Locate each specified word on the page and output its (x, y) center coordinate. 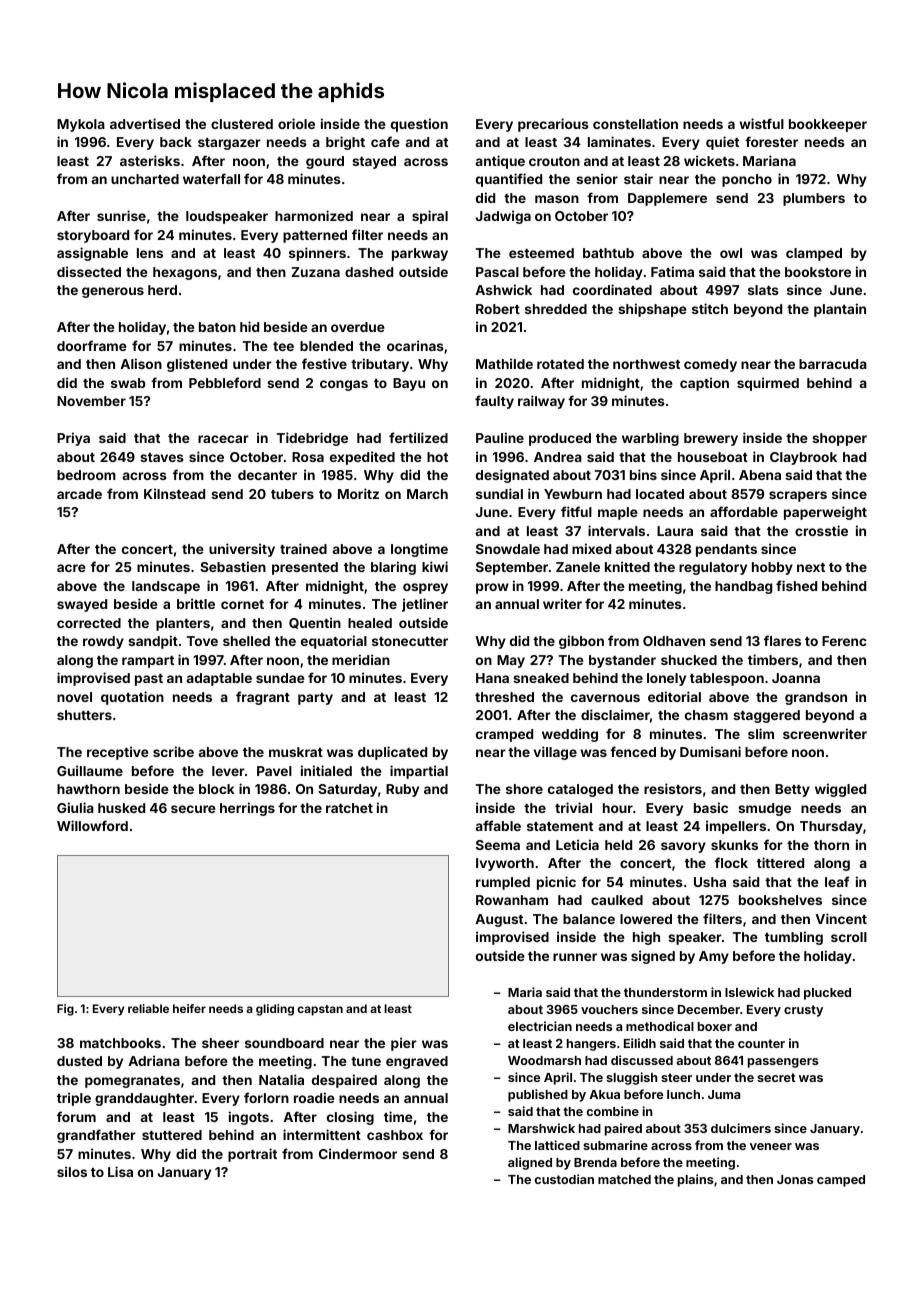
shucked (689, 660)
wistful (761, 123)
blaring (393, 568)
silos (72, 1171)
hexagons (185, 273)
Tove (202, 641)
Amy (714, 957)
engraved (417, 1062)
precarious (553, 125)
